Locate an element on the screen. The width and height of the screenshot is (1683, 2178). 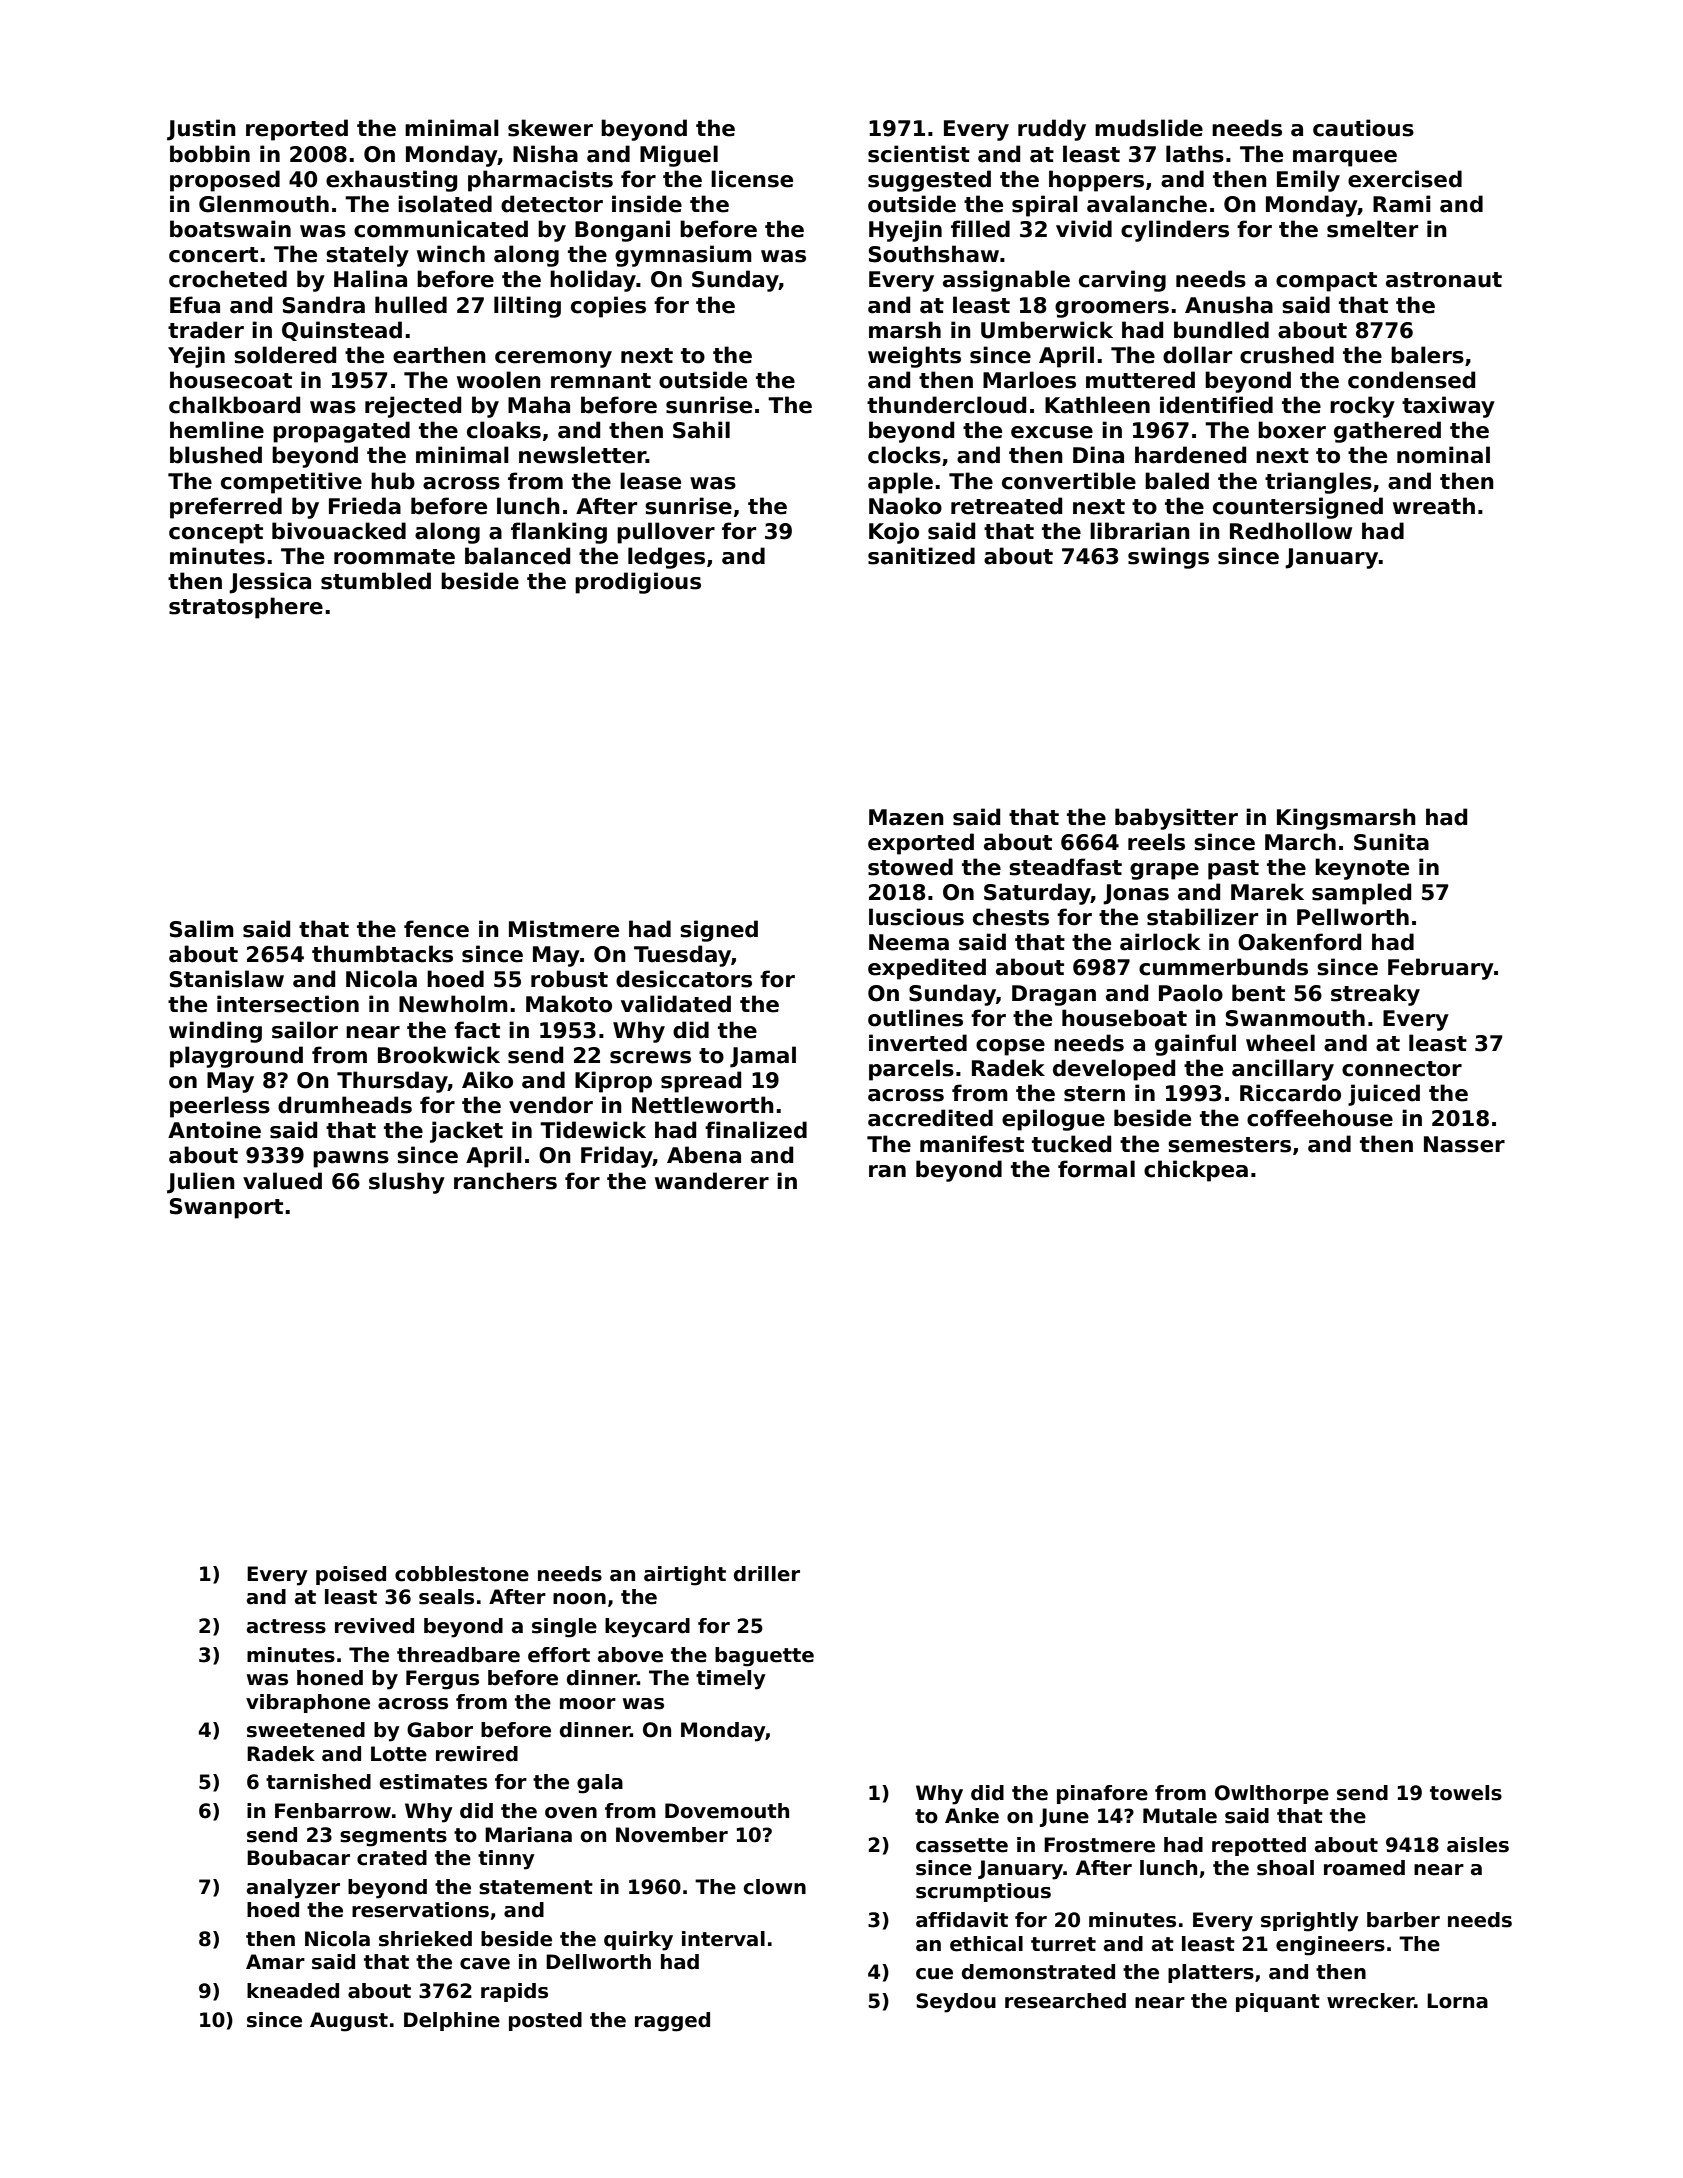
cautious is located at coordinates (1363, 128).
